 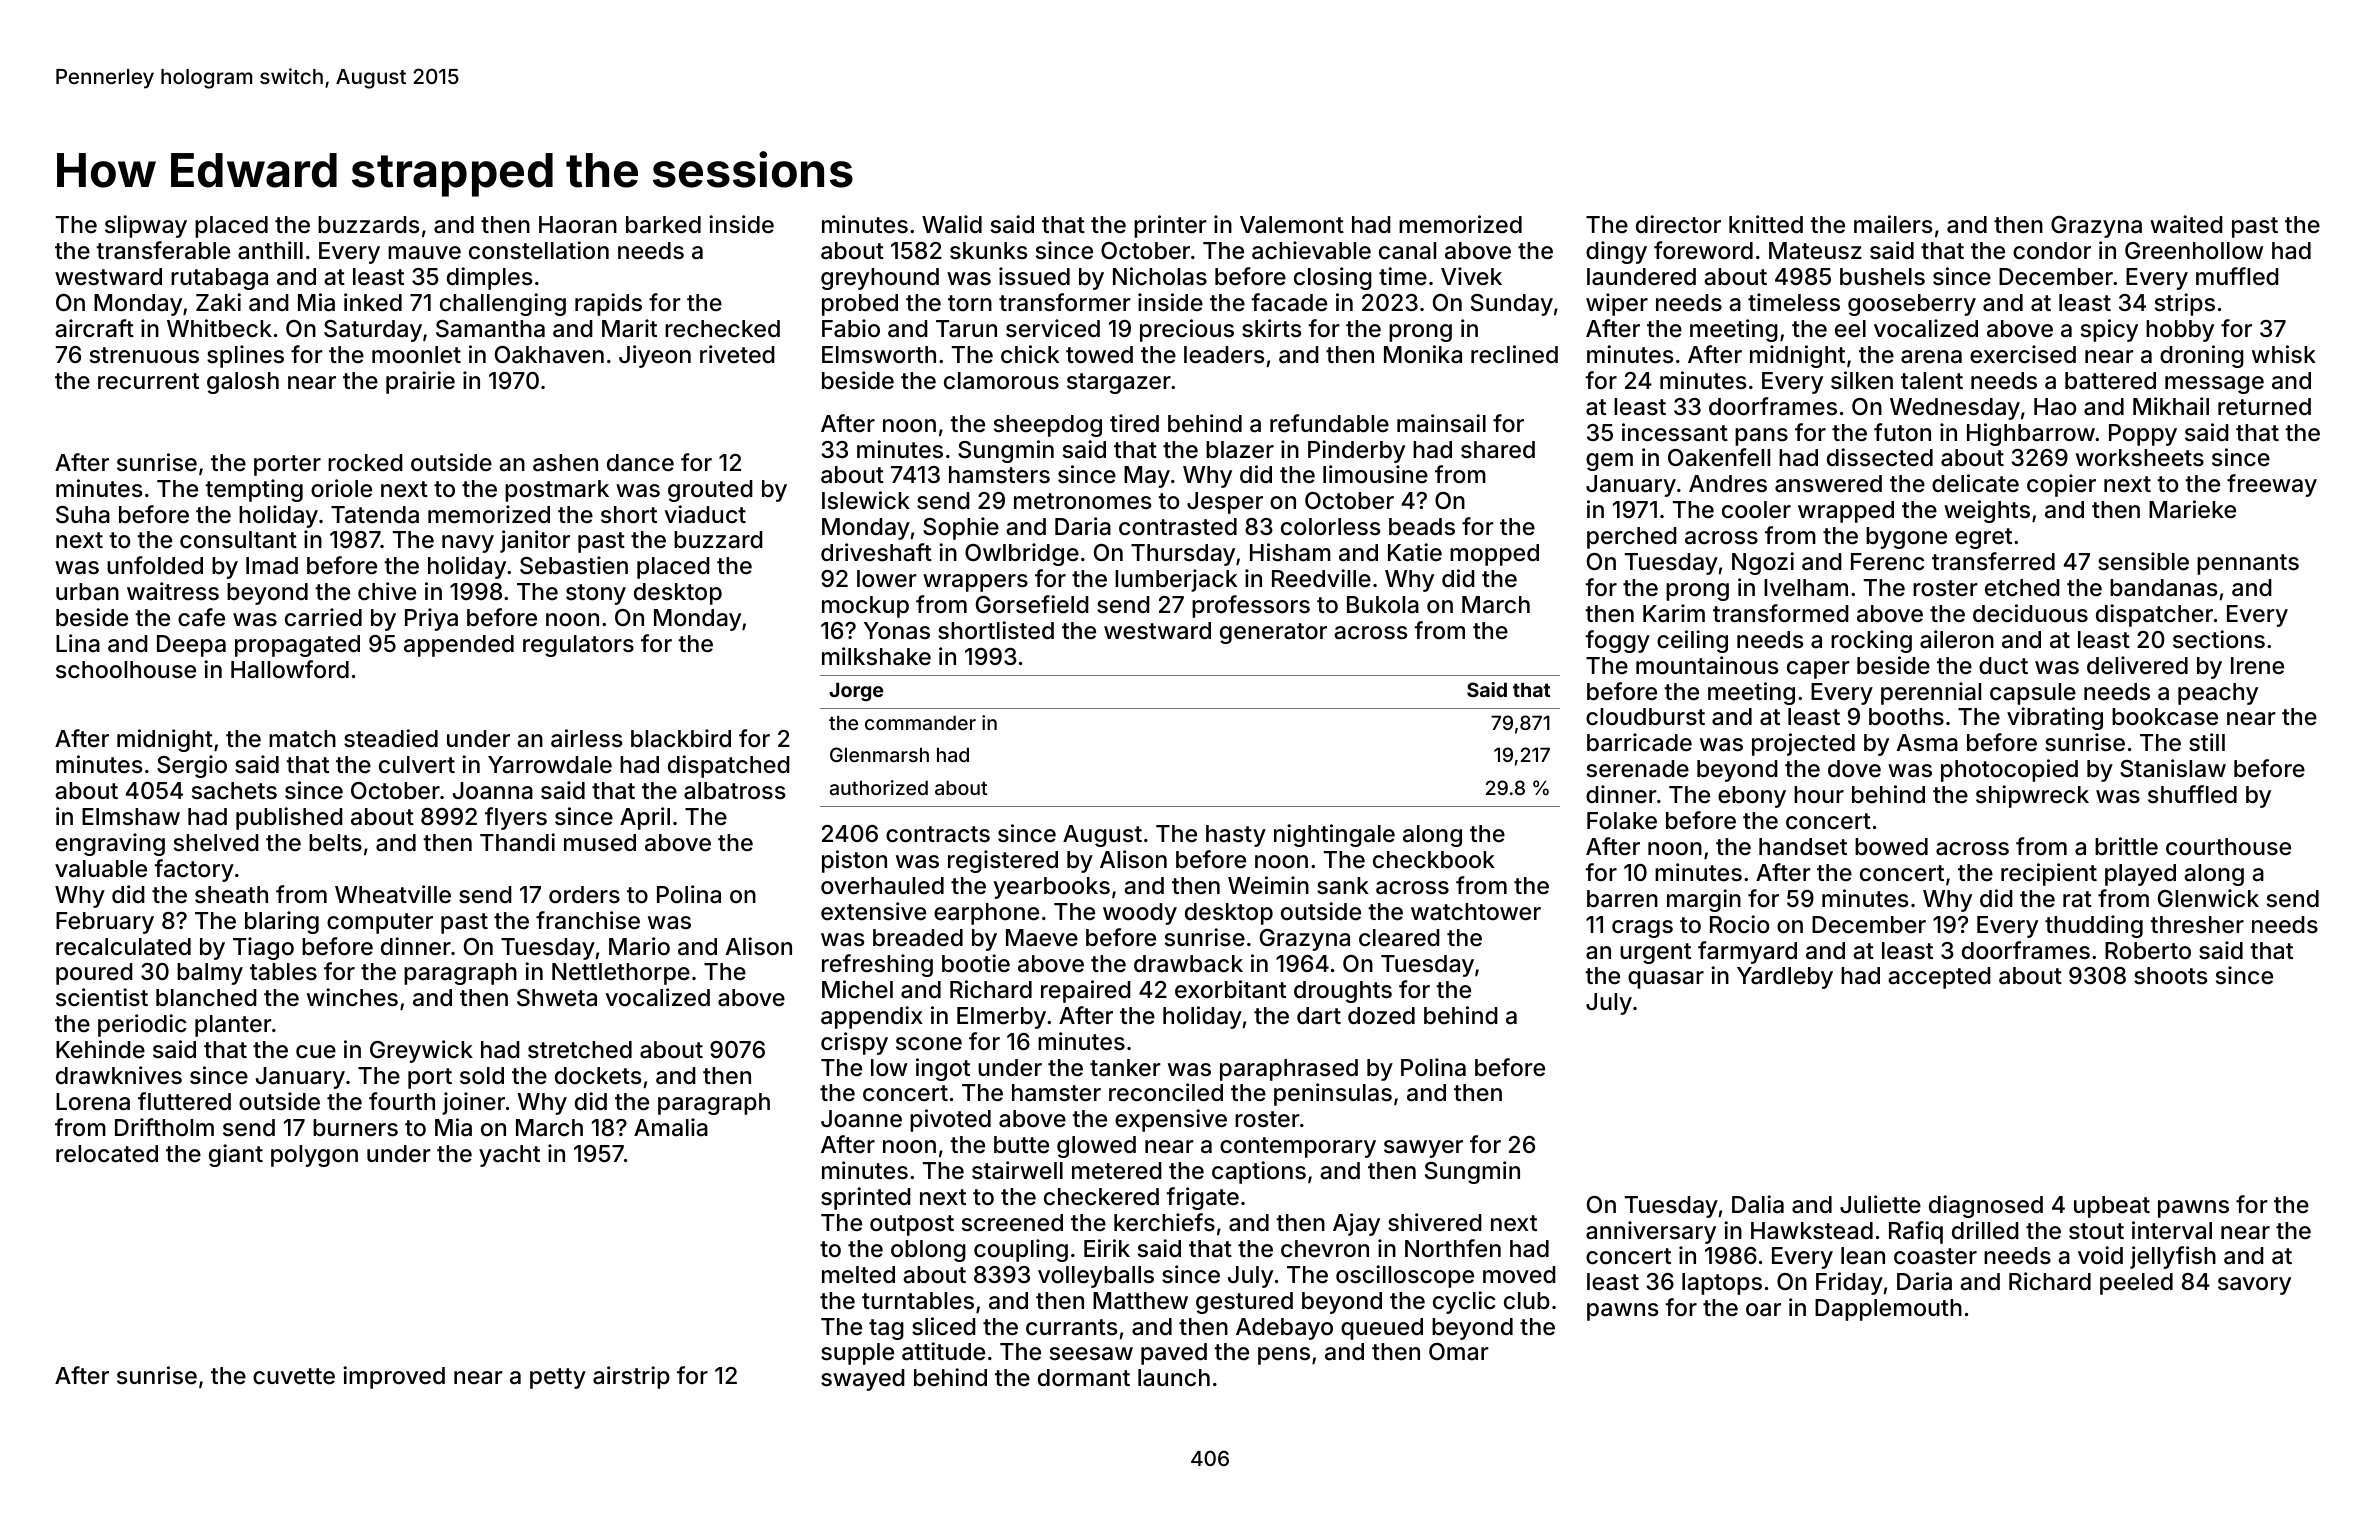 What do you see at coordinates (365, 463) in the screenshot?
I see `rocked` at bounding box center [365, 463].
